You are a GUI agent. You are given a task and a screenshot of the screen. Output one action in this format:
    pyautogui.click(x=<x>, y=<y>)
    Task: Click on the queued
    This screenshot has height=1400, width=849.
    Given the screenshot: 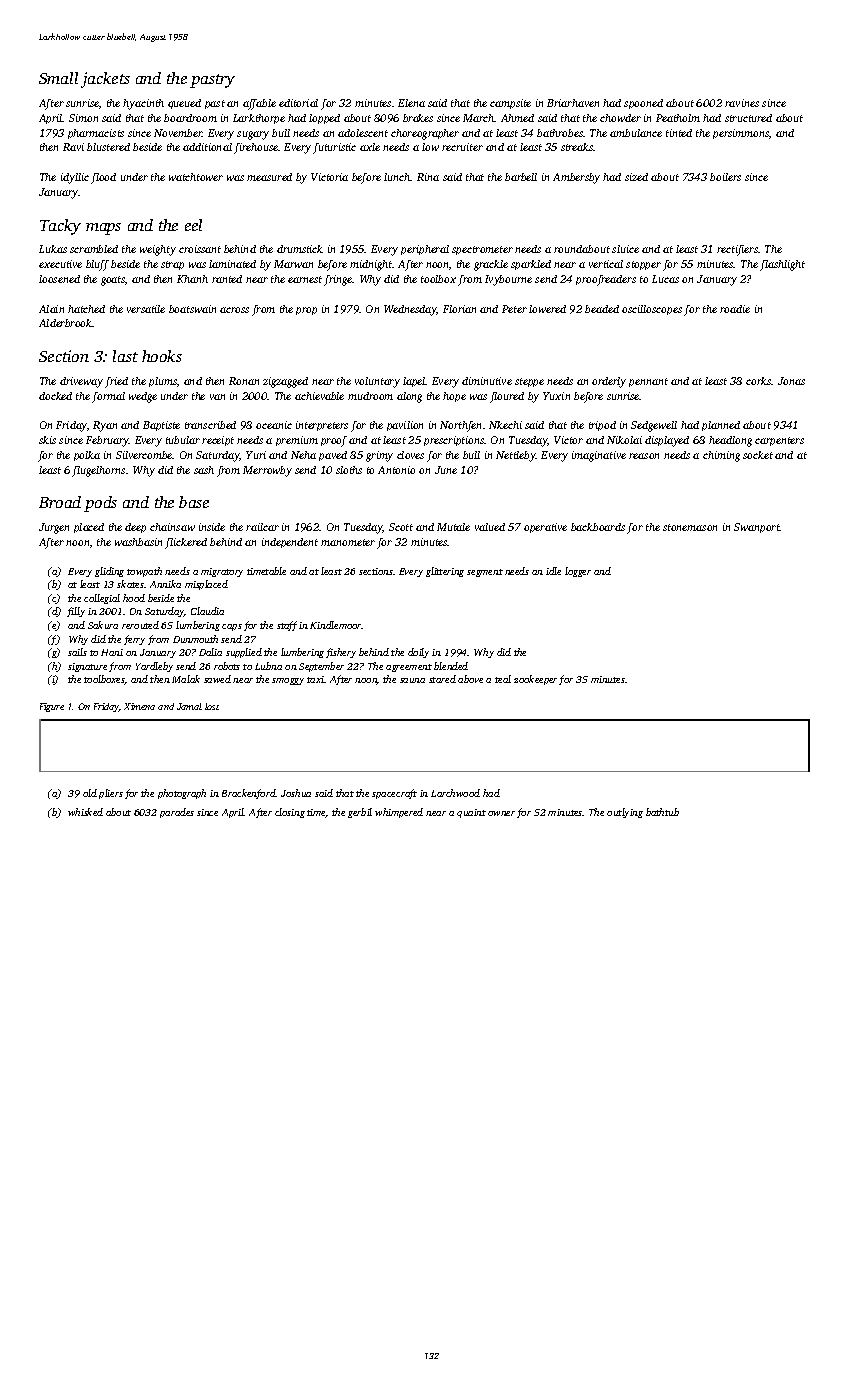 What is the action you would take?
    pyautogui.click(x=184, y=104)
